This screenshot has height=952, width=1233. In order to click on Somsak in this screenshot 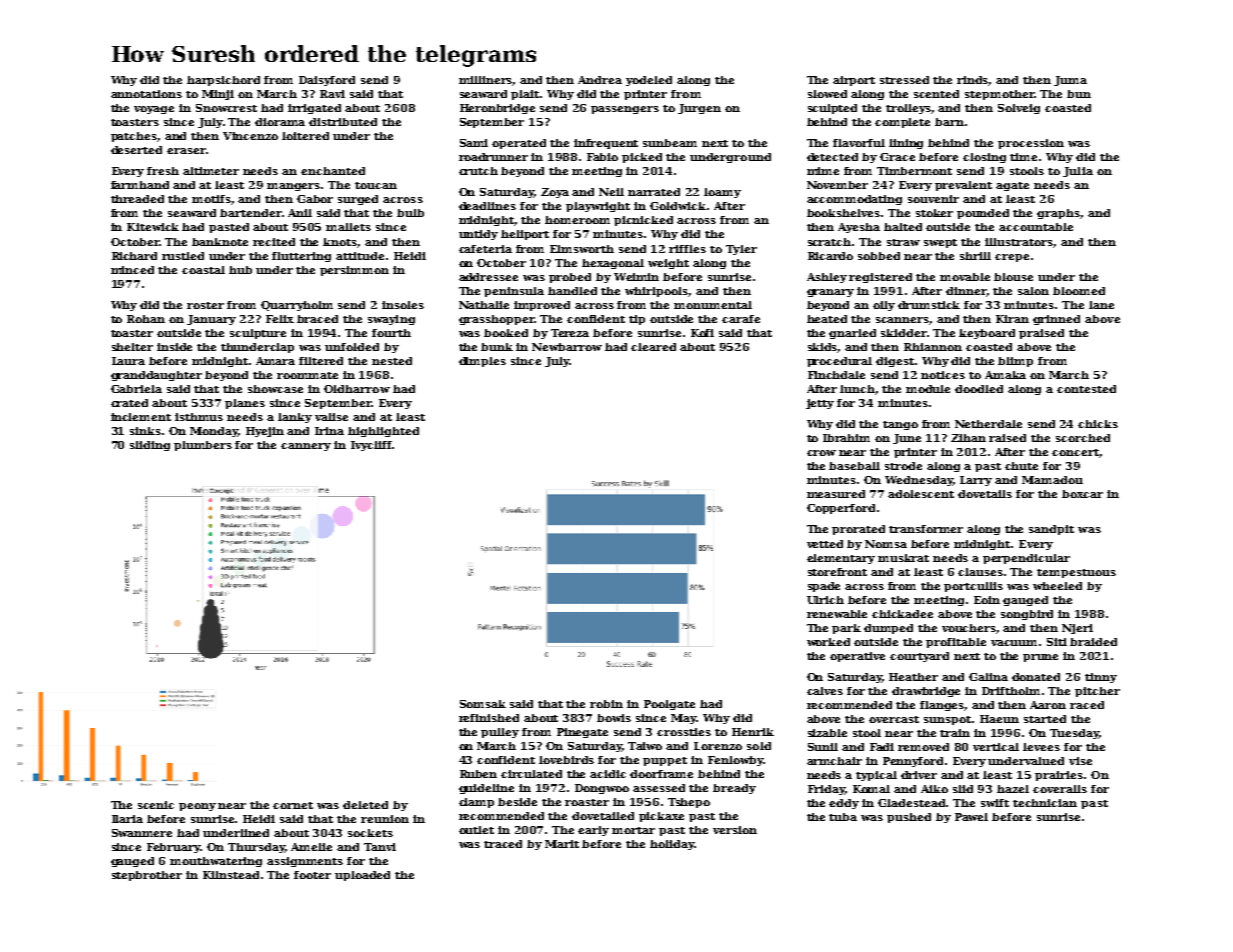, I will do `click(483, 704)`.
